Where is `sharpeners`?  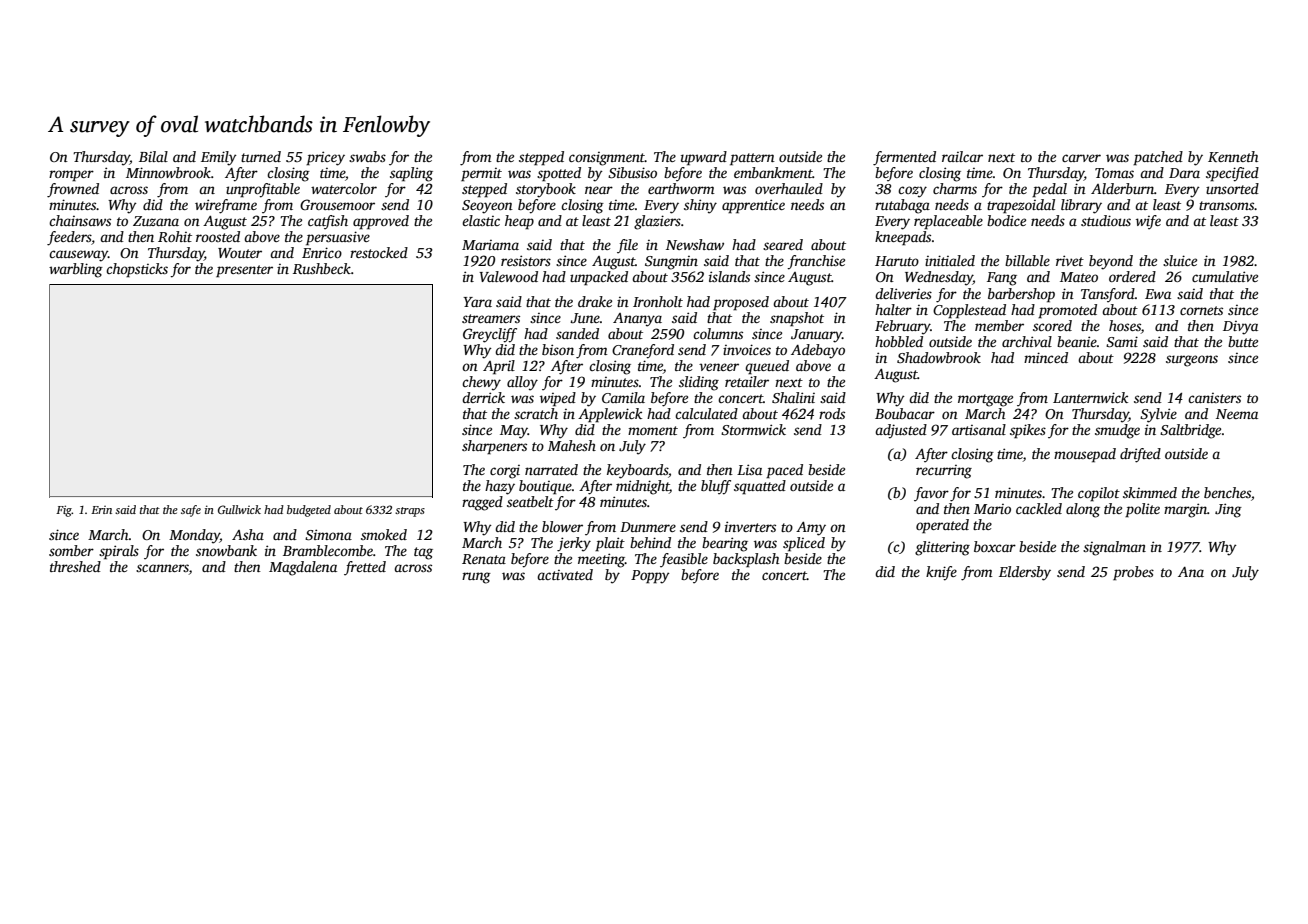
sharpeners is located at coordinates (494, 447).
